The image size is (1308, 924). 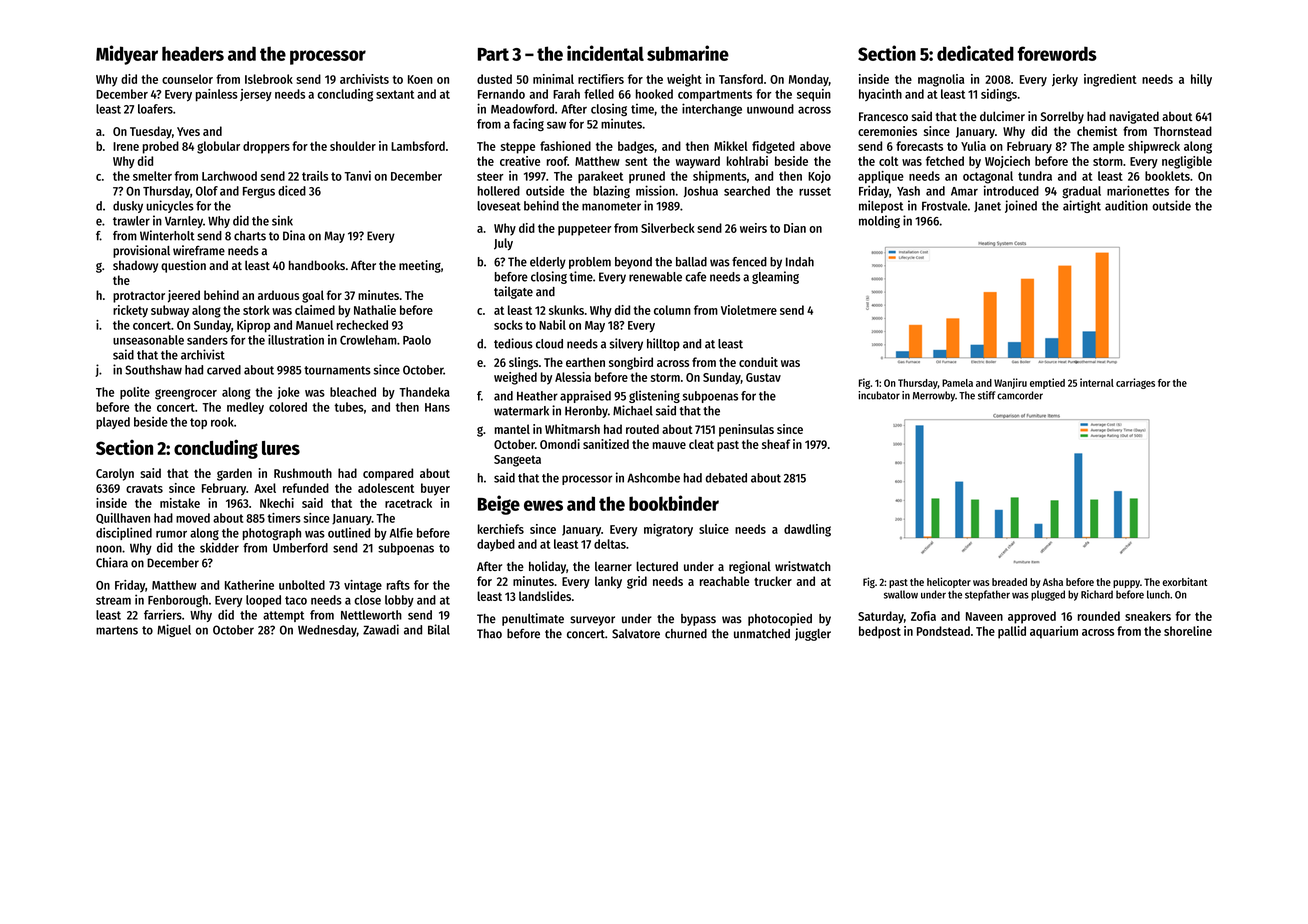 I want to click on hilly, so click(x=1201, y=80).
